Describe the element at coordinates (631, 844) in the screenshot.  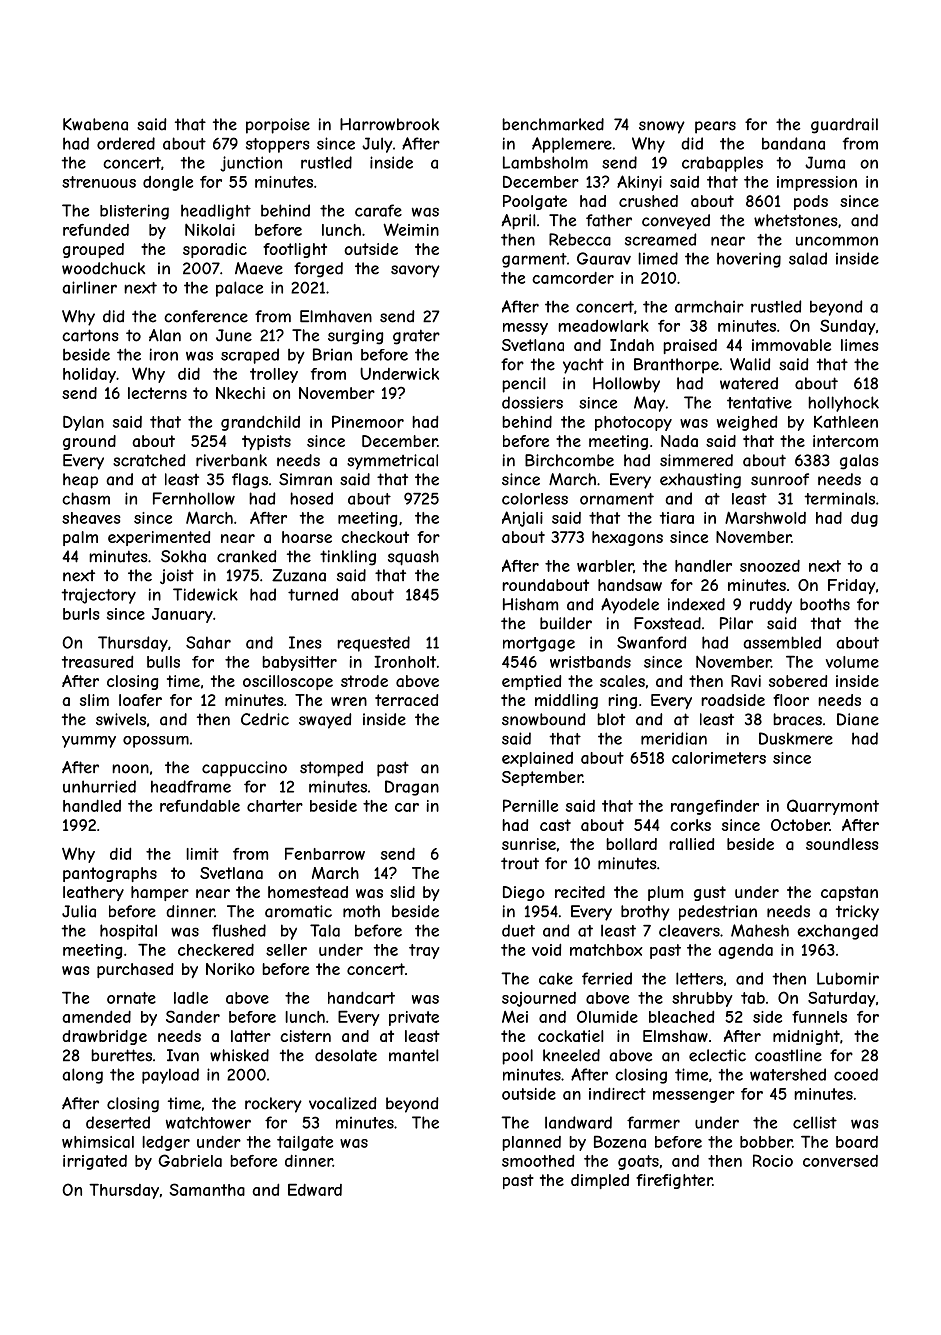
I see `bollard` at that location.
